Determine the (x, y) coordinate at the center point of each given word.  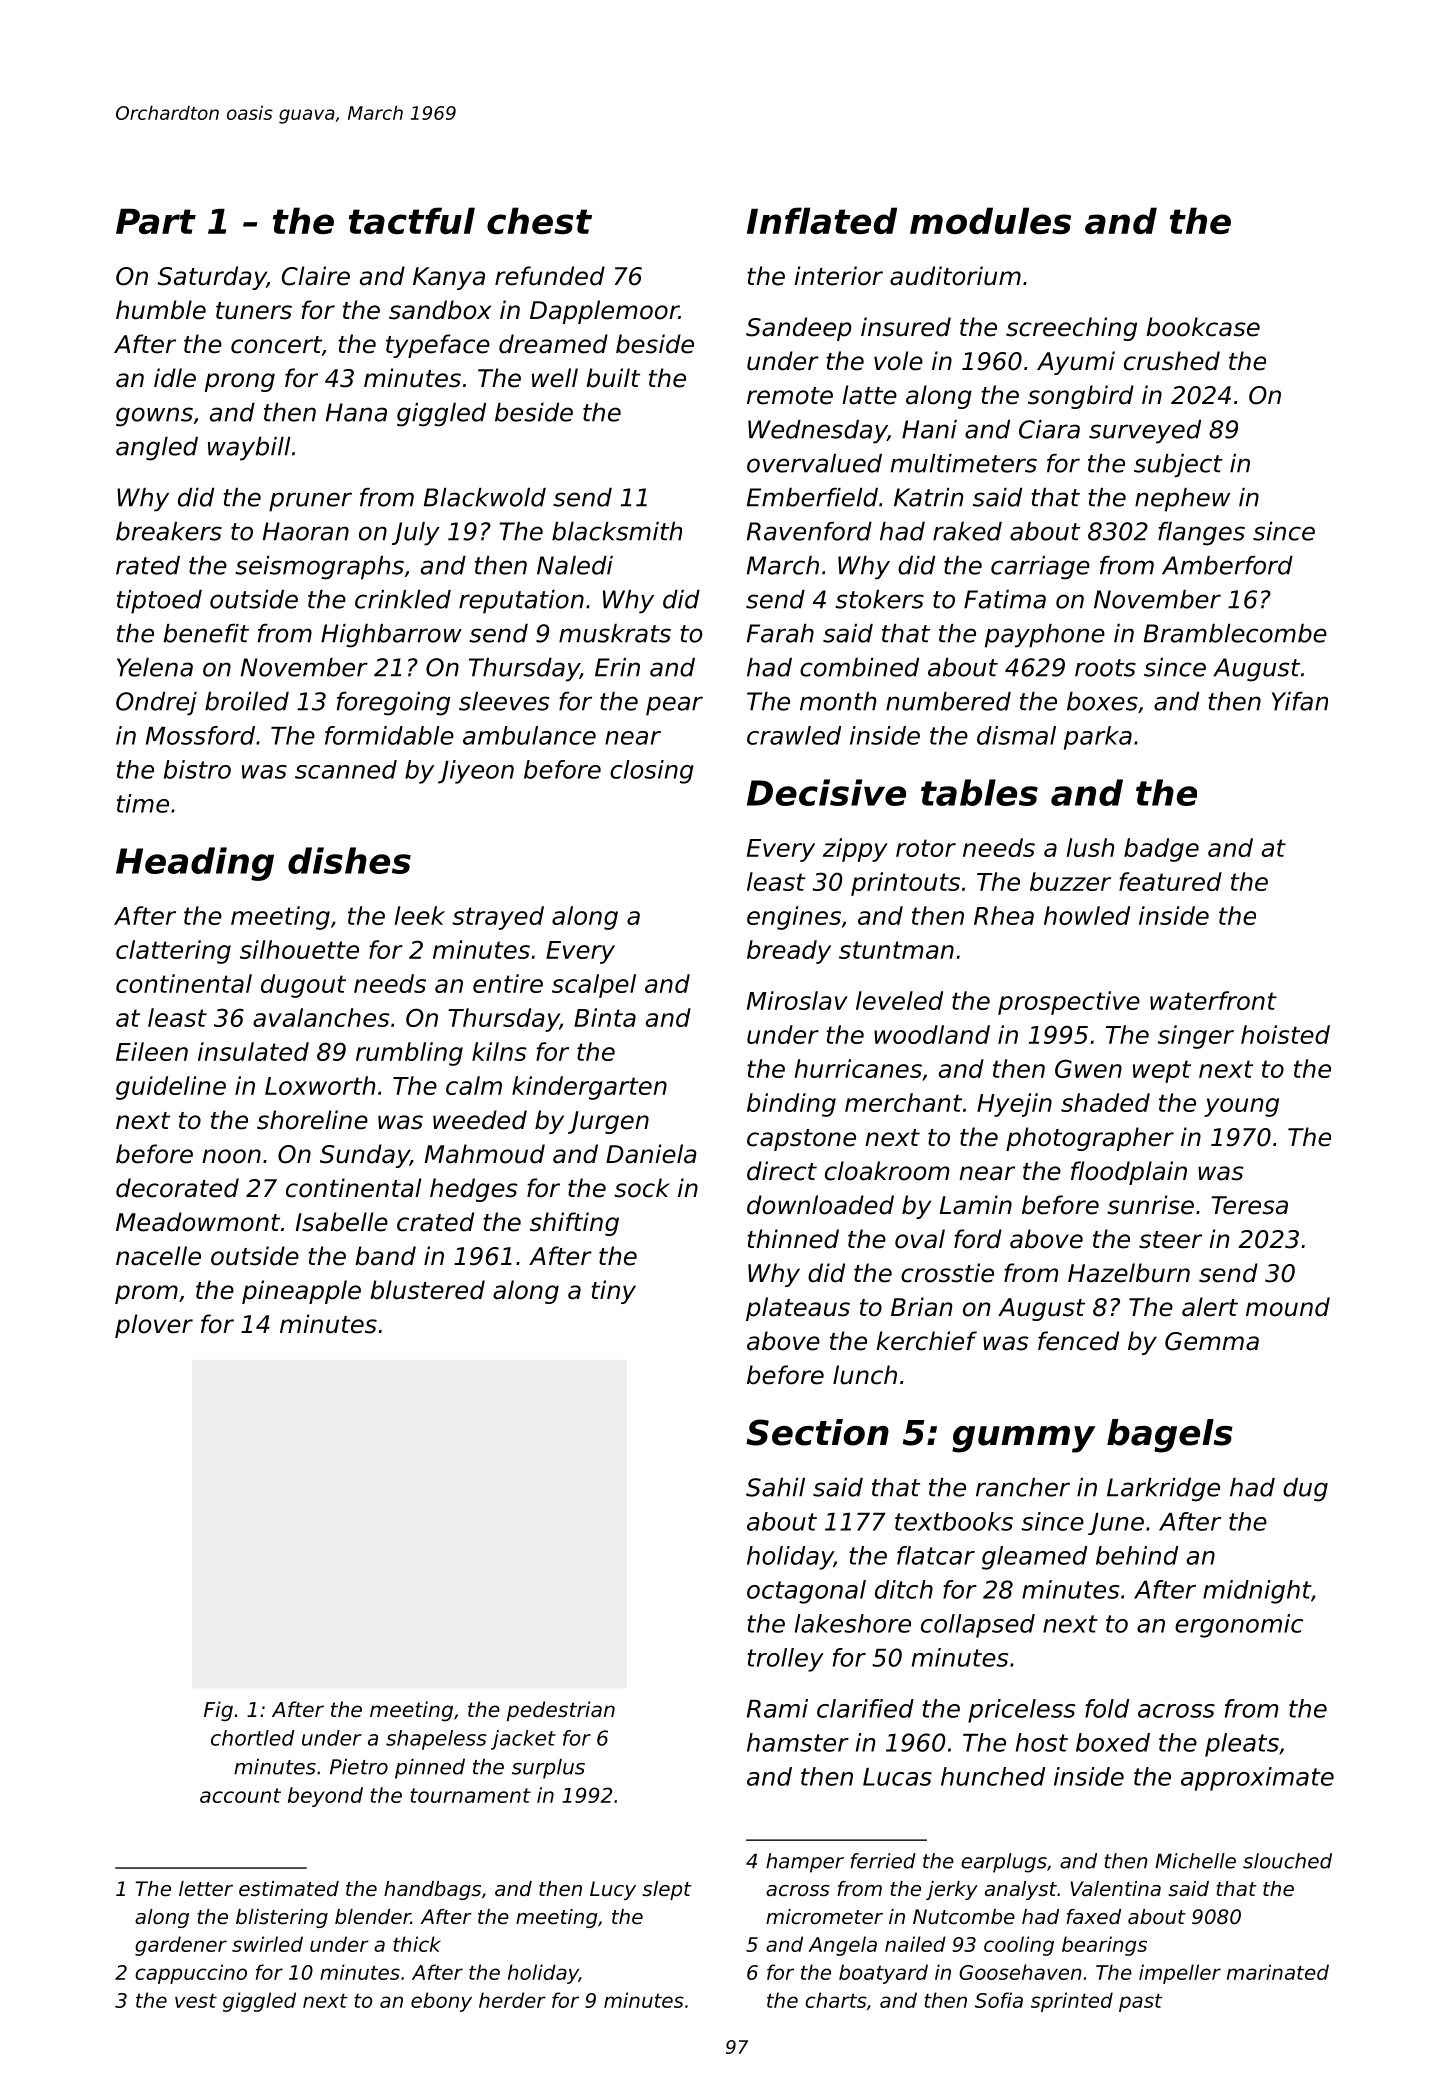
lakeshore (853, 1623)
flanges (1201, 534)
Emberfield (812, 497)
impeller (1180, 1974)
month (838, 701)
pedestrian (561, 1711)
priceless (1021, 1711)
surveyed (1145, 432)
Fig (218, 1711)
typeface (438, 346)
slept (667, 1890)
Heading (195, 864)
